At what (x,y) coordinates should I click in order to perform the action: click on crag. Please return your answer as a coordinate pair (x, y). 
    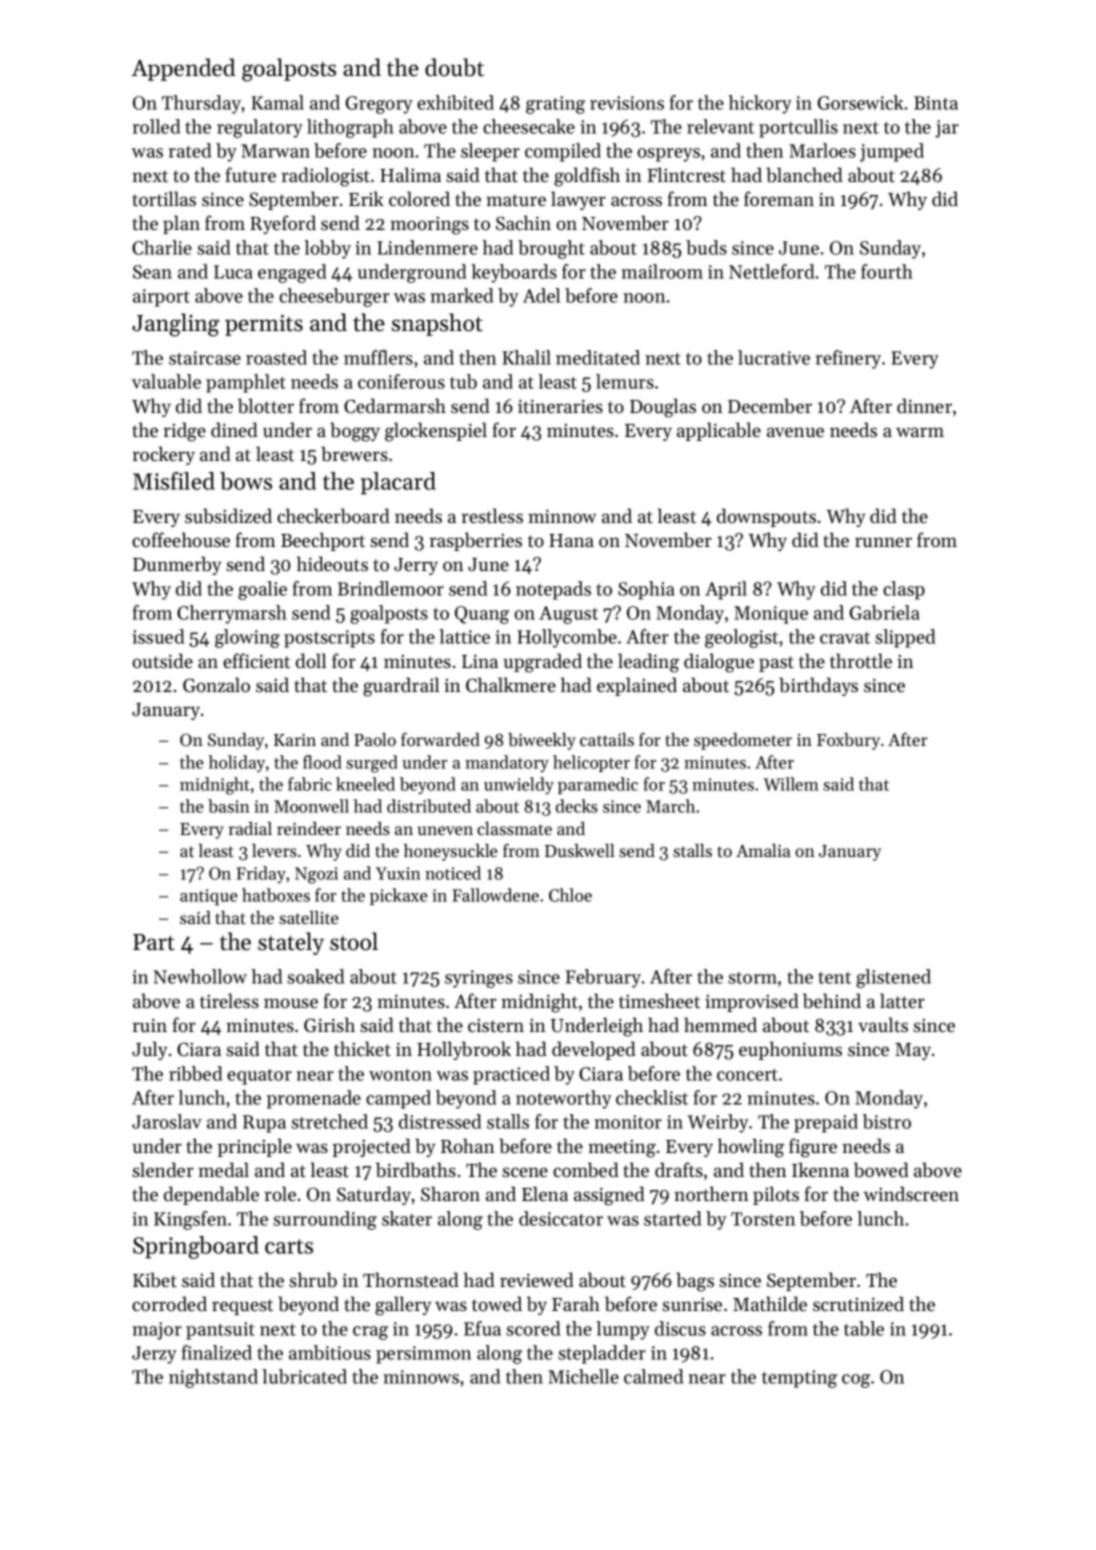
    Looking at the image, I should click on (370, 1333).
